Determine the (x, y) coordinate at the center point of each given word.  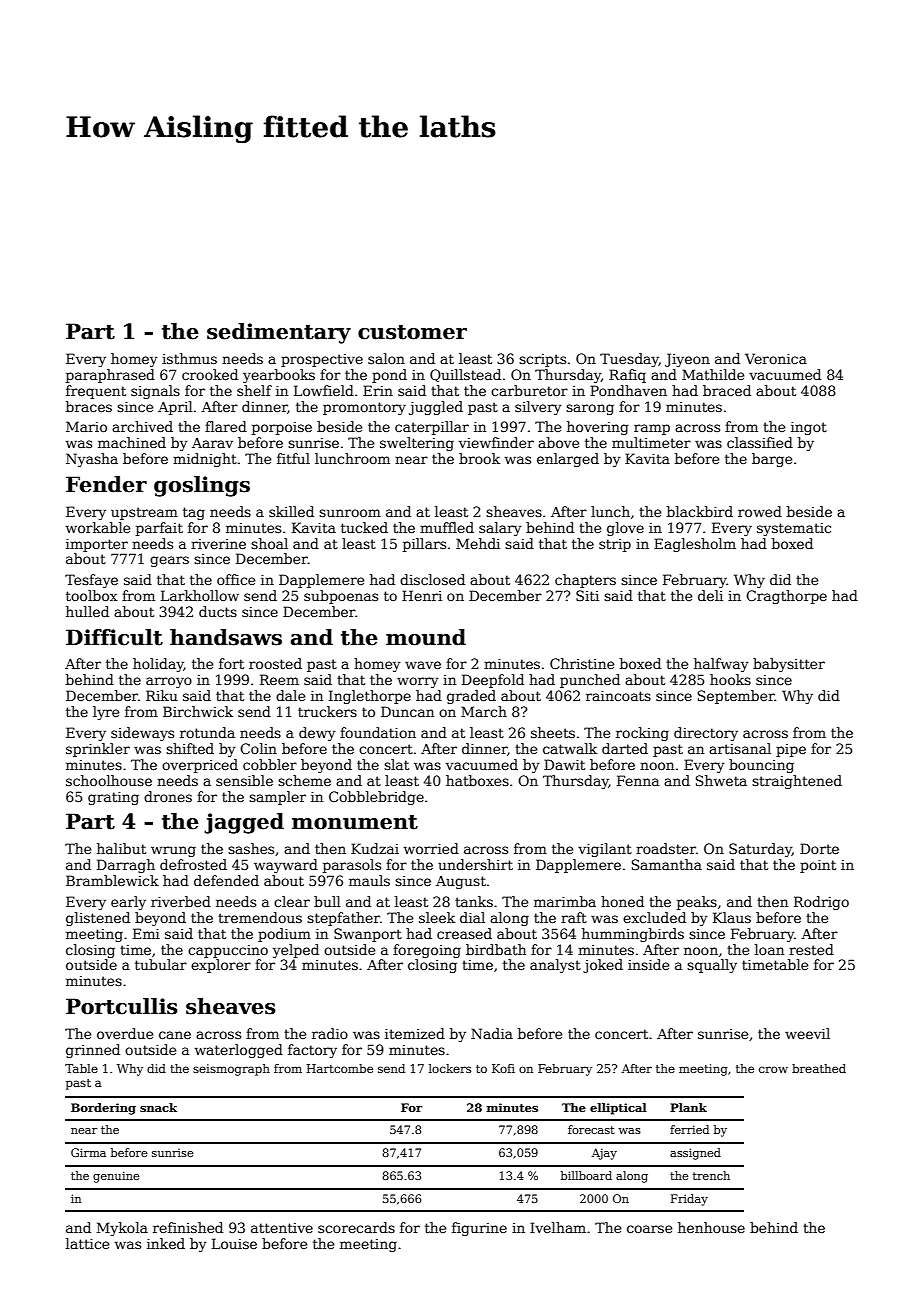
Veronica (776, 358)
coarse (649, 1229)
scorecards (356, 1227)
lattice (87, 1243)
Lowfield (324, 390)
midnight (205, 460)
